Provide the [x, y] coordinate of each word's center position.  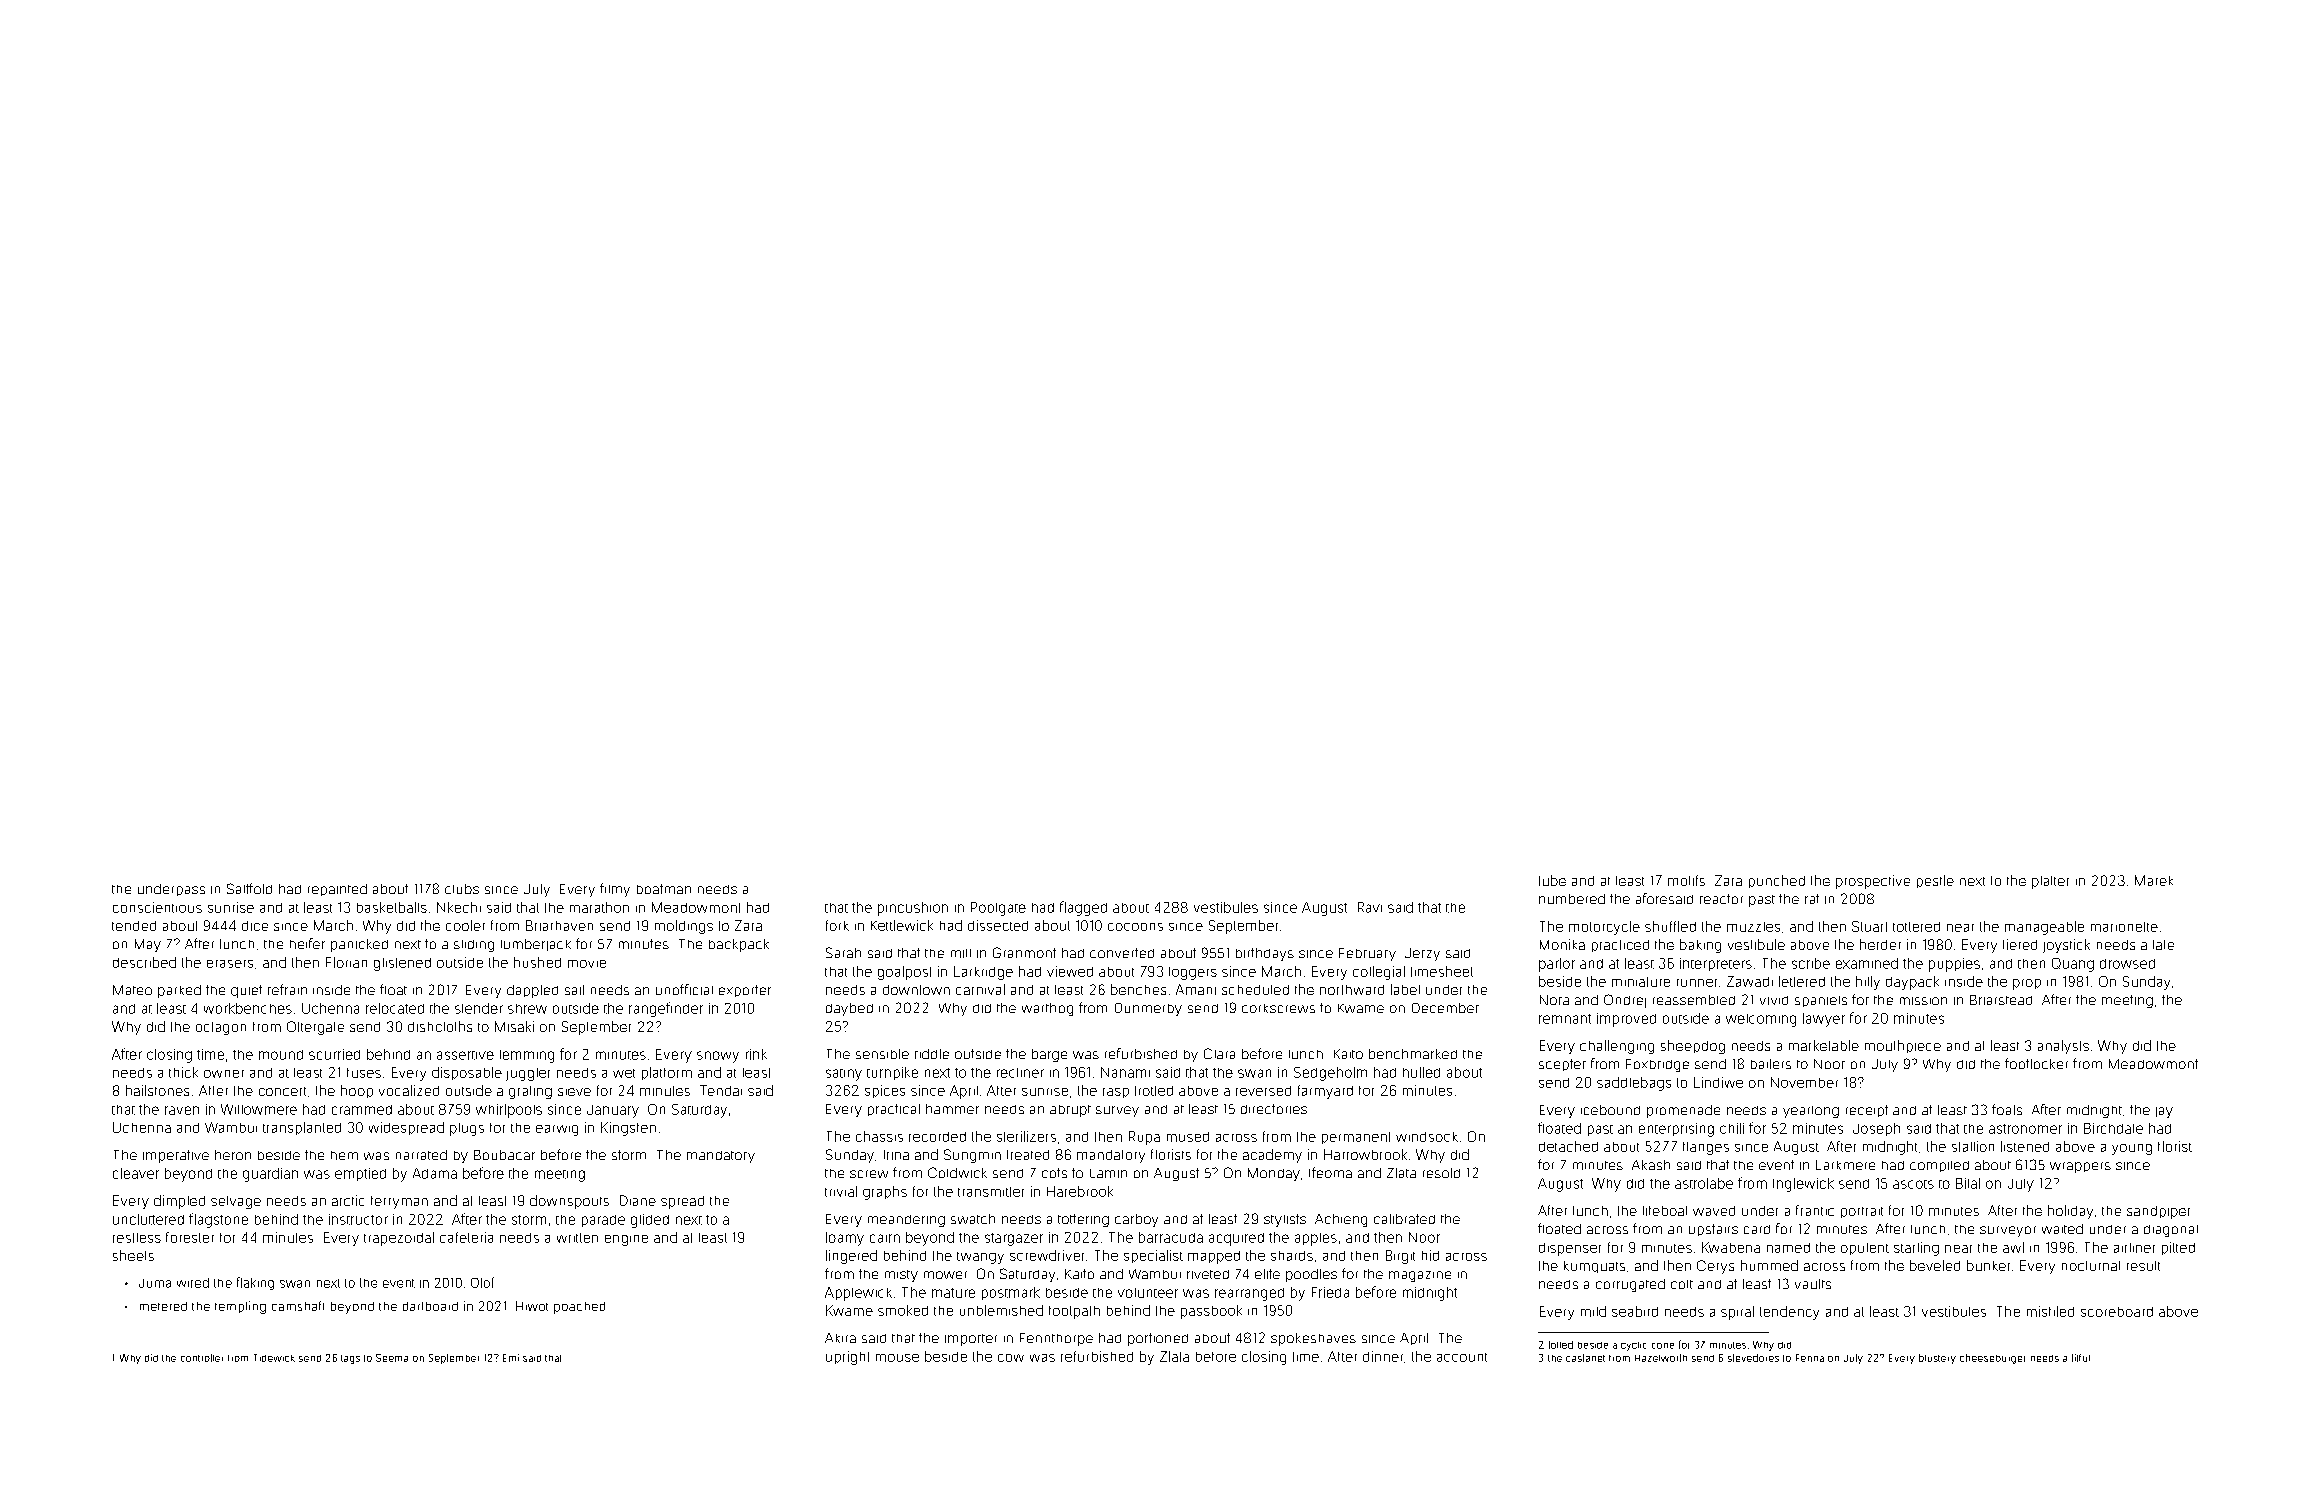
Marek [2154, 880]
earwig [557, 1130]
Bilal [1968, 1183]
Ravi [1370, 907]
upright [847, 1358]
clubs [462, 889]
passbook [1211, 1312]
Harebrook [1080, 1191]
